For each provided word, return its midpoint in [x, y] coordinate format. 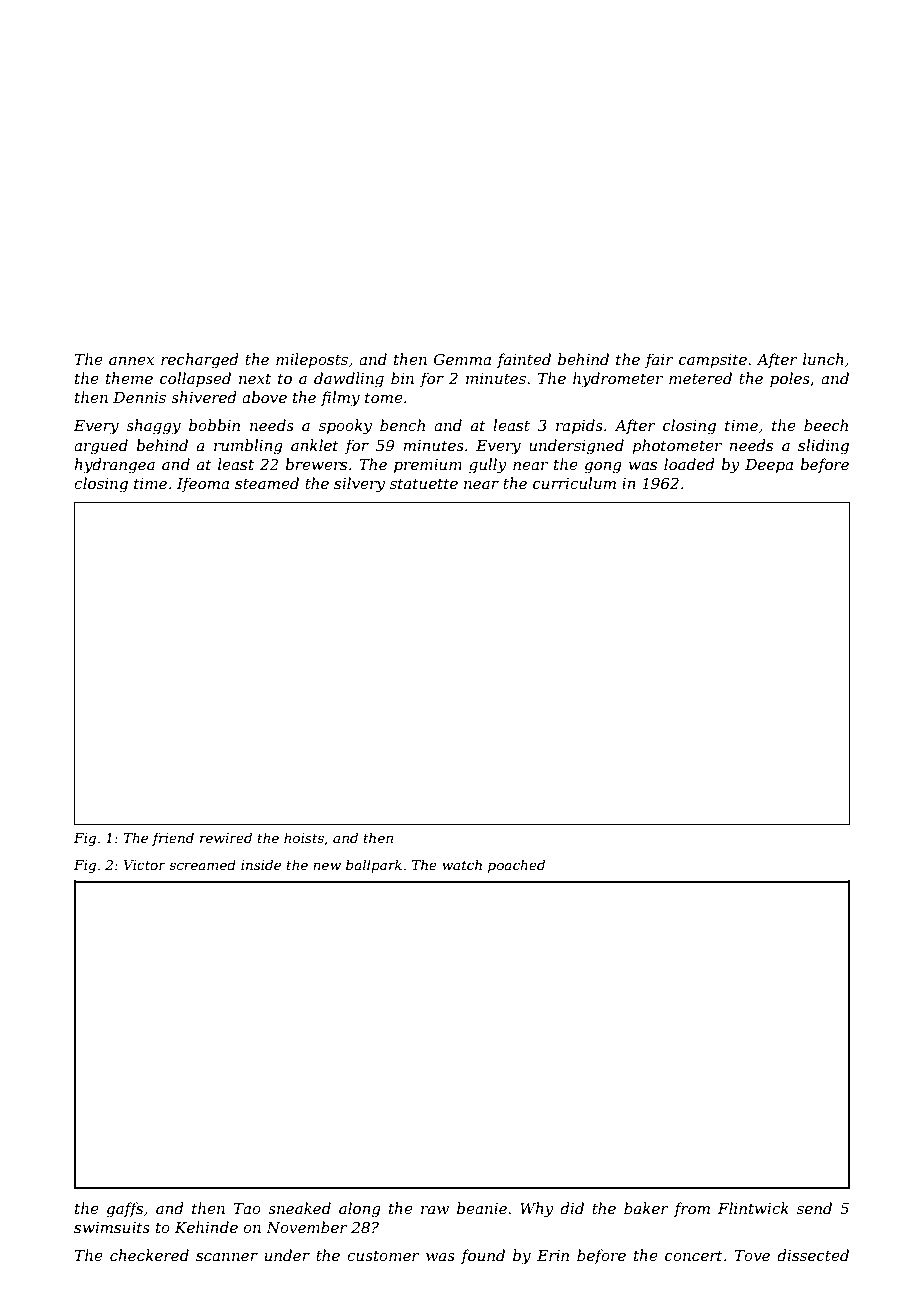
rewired [226, 837]
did [572, 1208]
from [692, 1209]
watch [462, 864]
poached [516, 866]
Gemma [462, 359]
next [255, 378]
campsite [713, 361]
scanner [227, 1257]
